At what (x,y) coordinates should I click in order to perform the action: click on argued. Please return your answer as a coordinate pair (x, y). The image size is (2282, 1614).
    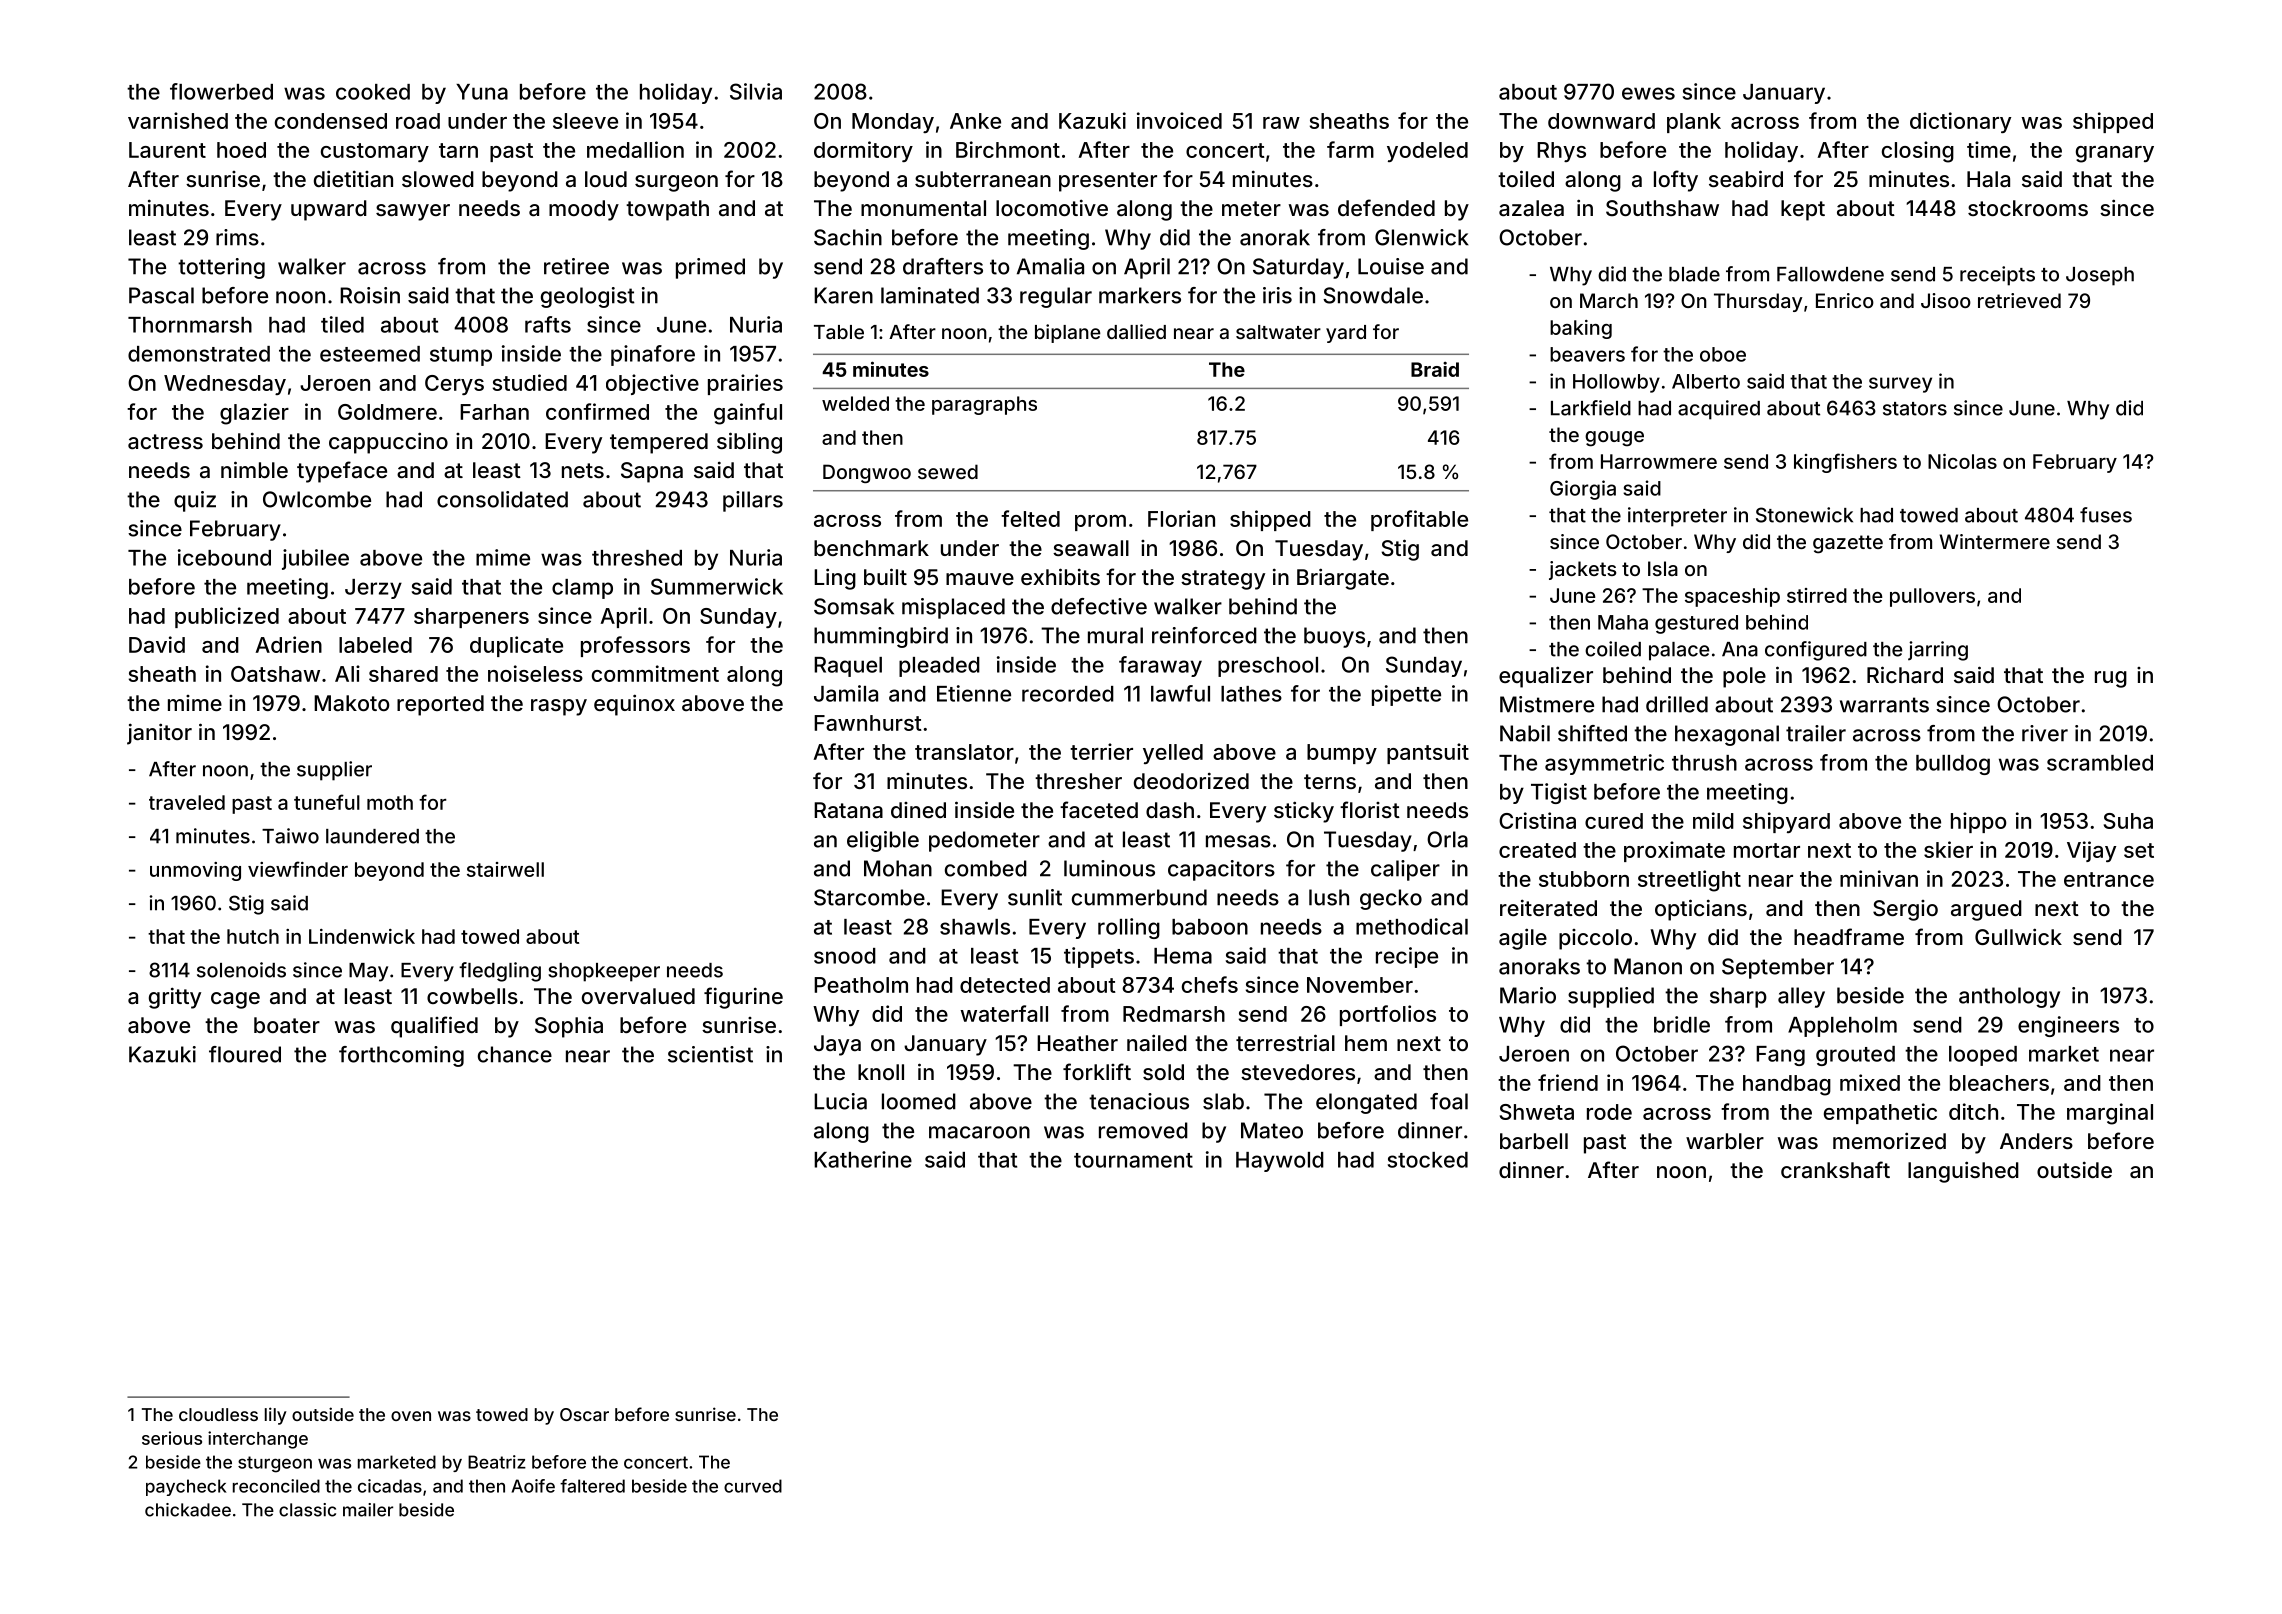
    Looking at the image, I should click on (1986, 910).
